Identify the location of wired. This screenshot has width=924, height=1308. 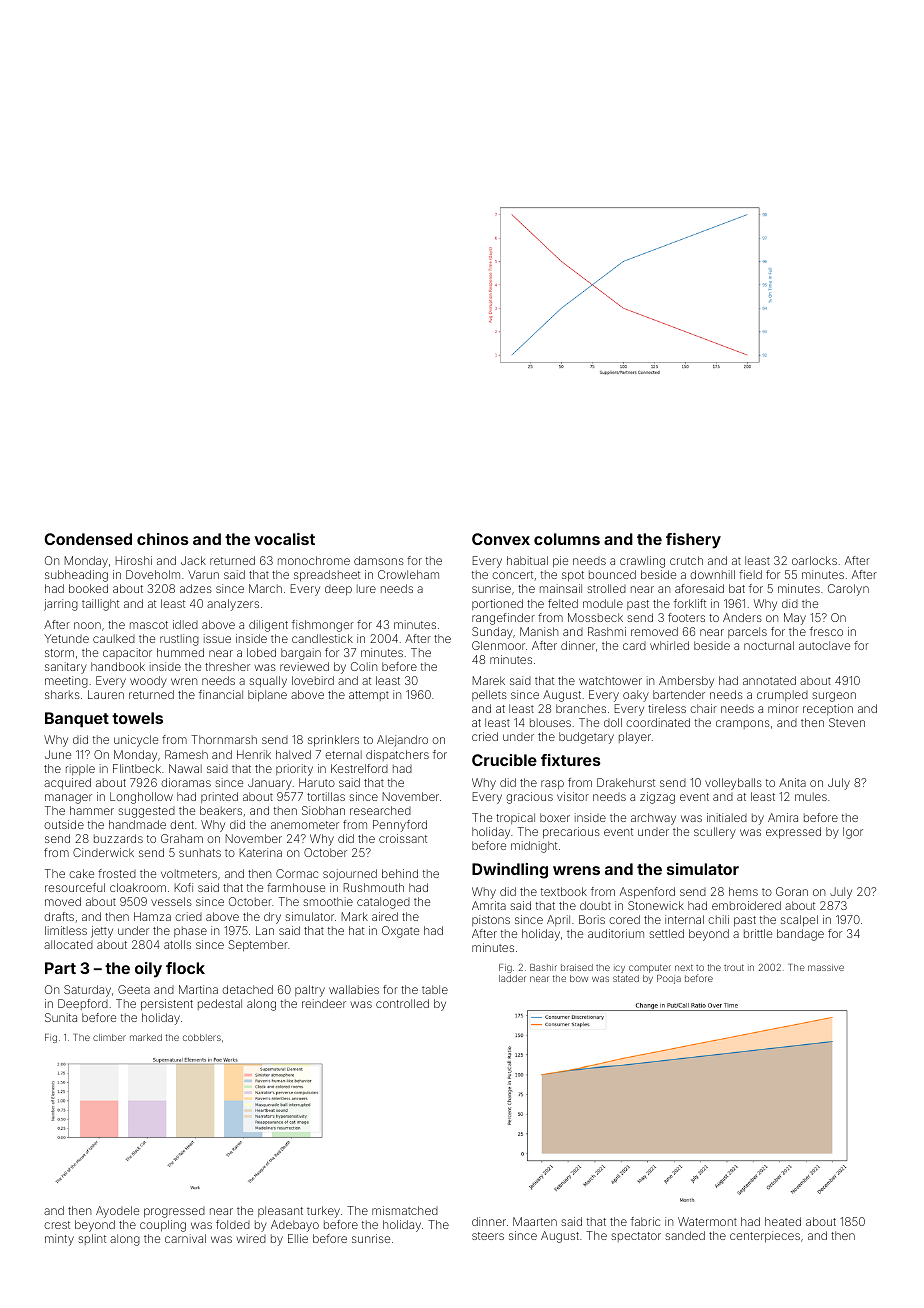
(251, 1238).
